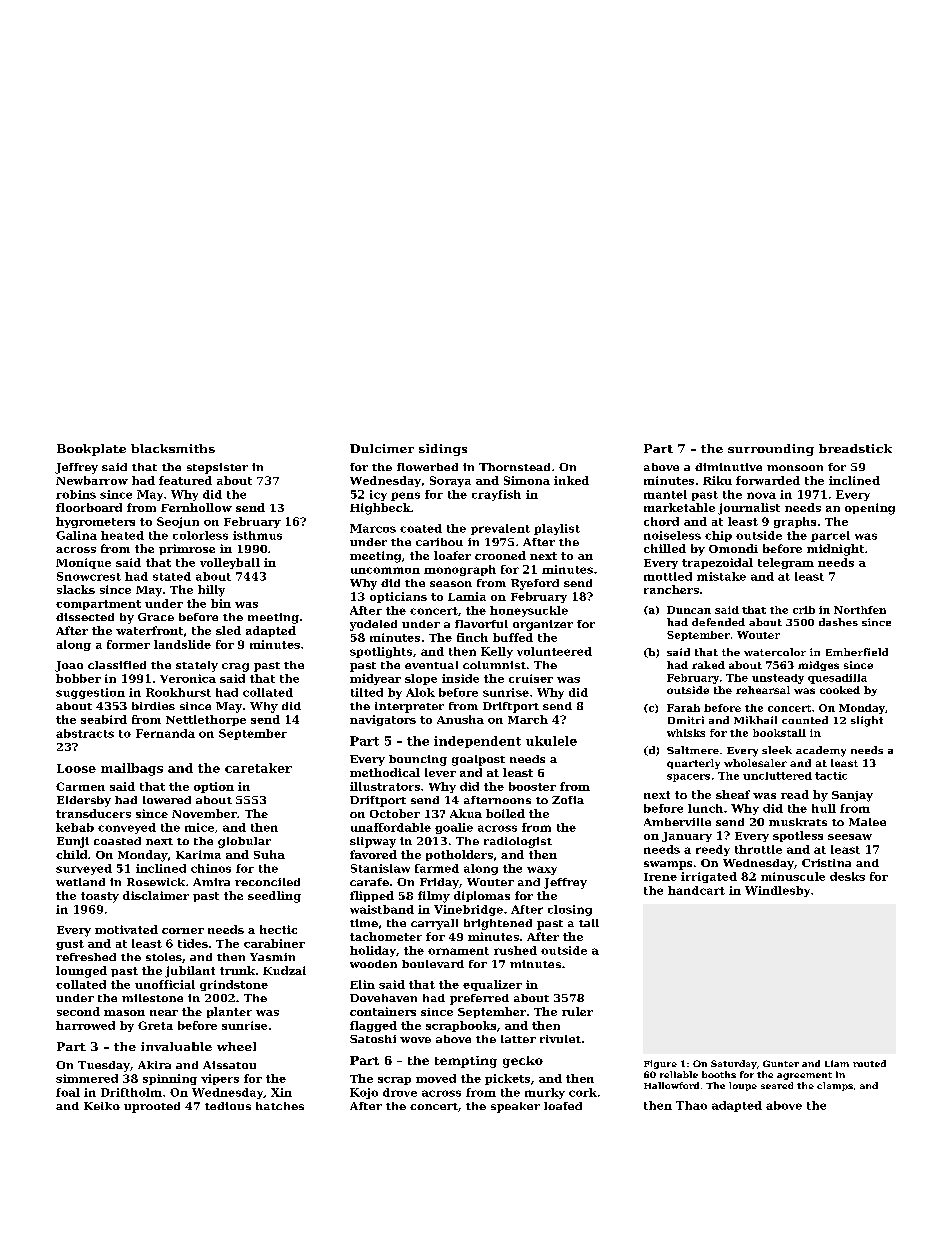  What do you see at coordinates (76, 494) in the image?
I see `robins` at bounding box center [76, 494].
